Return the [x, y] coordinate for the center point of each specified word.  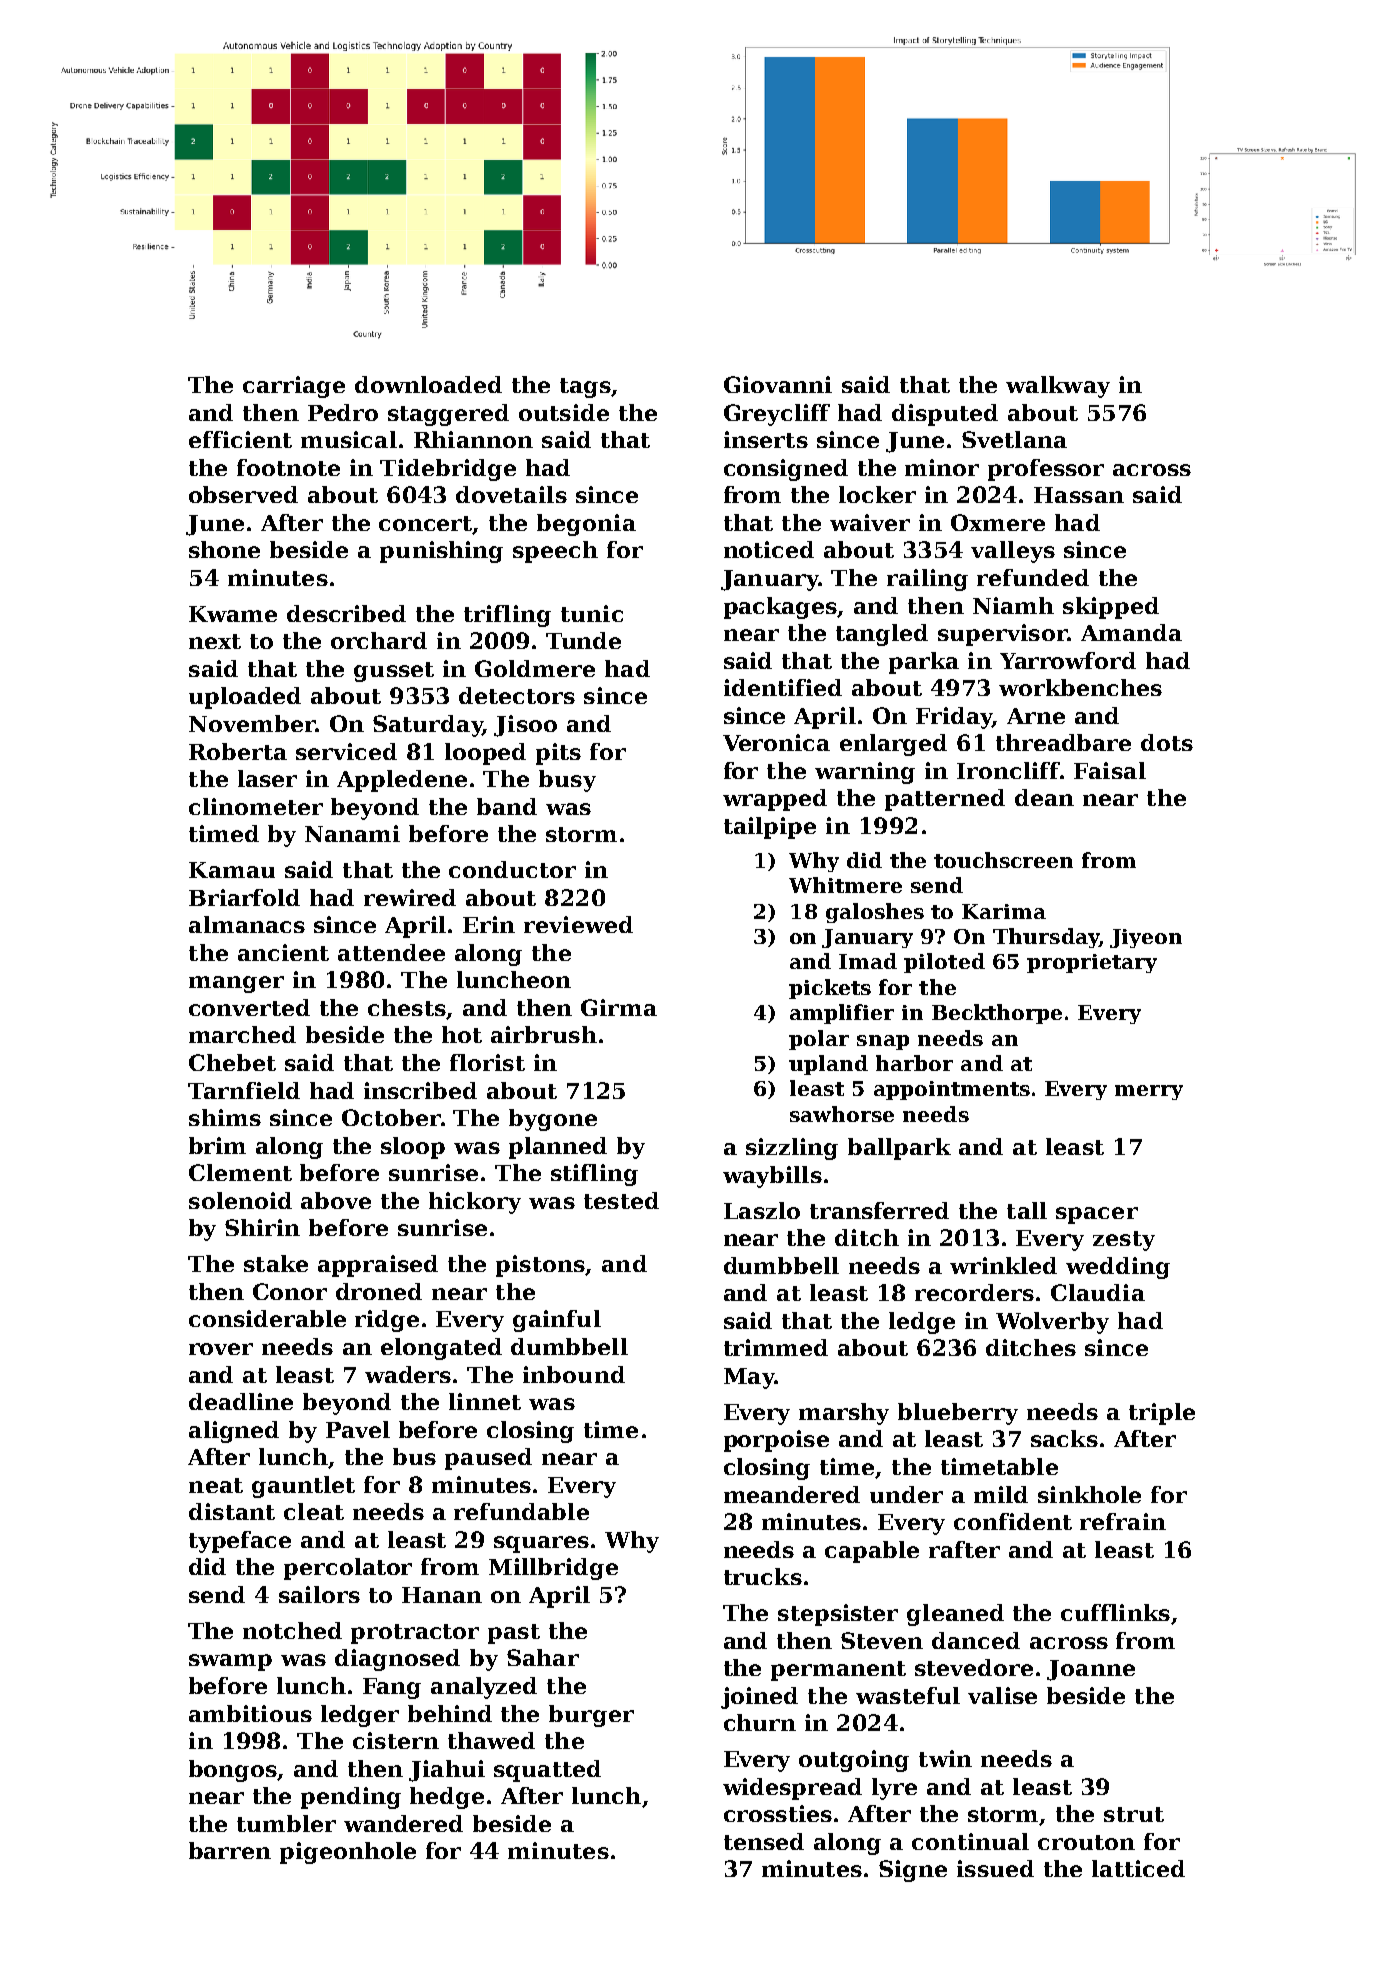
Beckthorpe [997, 1014]
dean [1044, 797]
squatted [547, 1771]
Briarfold [244, 897]
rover [221, 1349]
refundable [521, 1511]
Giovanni [778, 384]
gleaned [955, 1615]
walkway [1058, 387]
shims [225, 1117]
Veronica [776, 742]
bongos [233, 1771]
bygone [553, 1120]
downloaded [428, 384]
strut [1134, 1814]
